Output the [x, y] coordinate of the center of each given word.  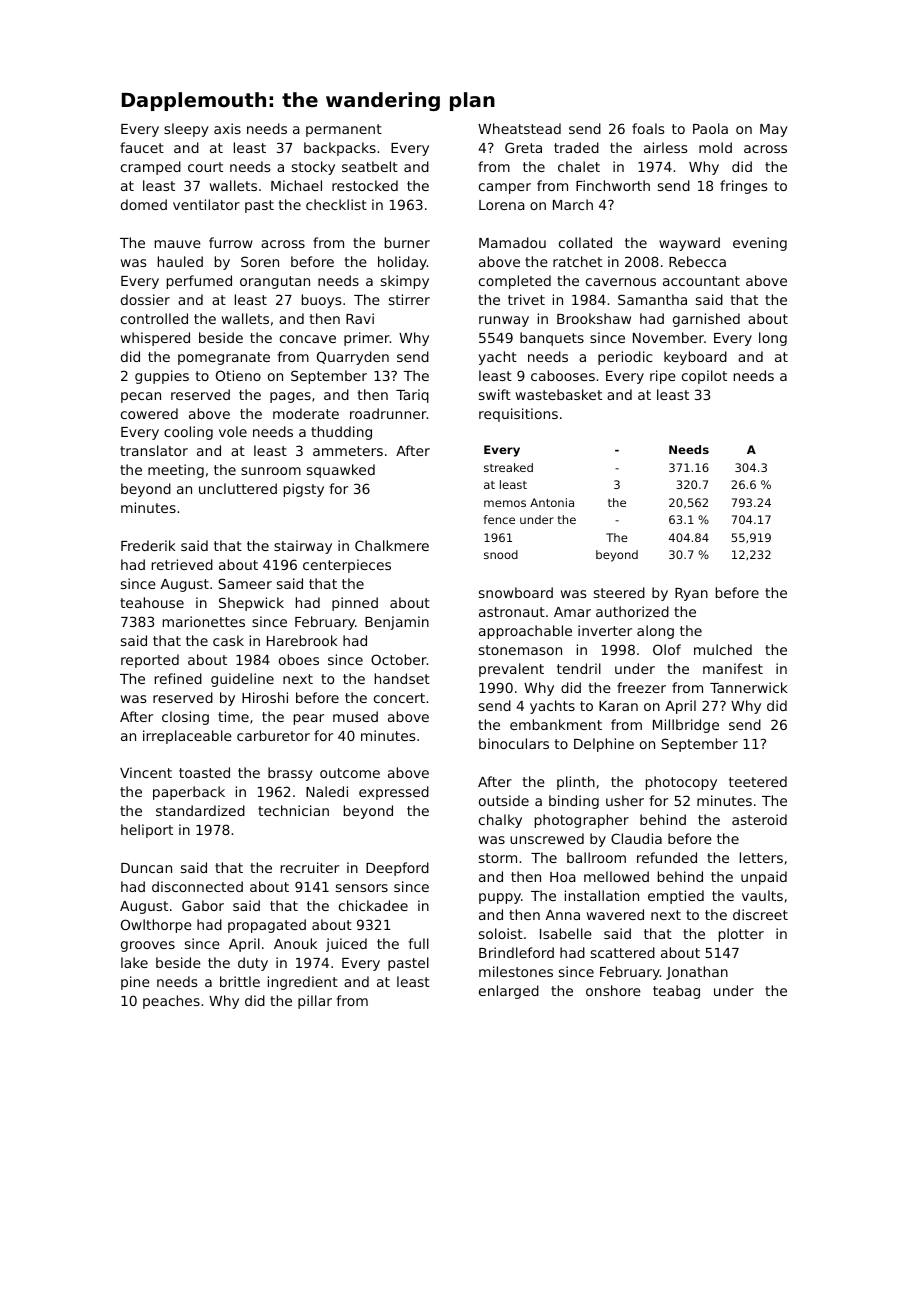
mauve [178, 244]
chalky [500, 821]
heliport [147, 831]
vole [233, 431]
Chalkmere [392, 545]
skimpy [405, 282]
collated [585, 242]
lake [134, 962]
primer [367, 339]
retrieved [182, 564]
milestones [516, 971]
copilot [704, 377]
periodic [625, 358]
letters [761, 857]
